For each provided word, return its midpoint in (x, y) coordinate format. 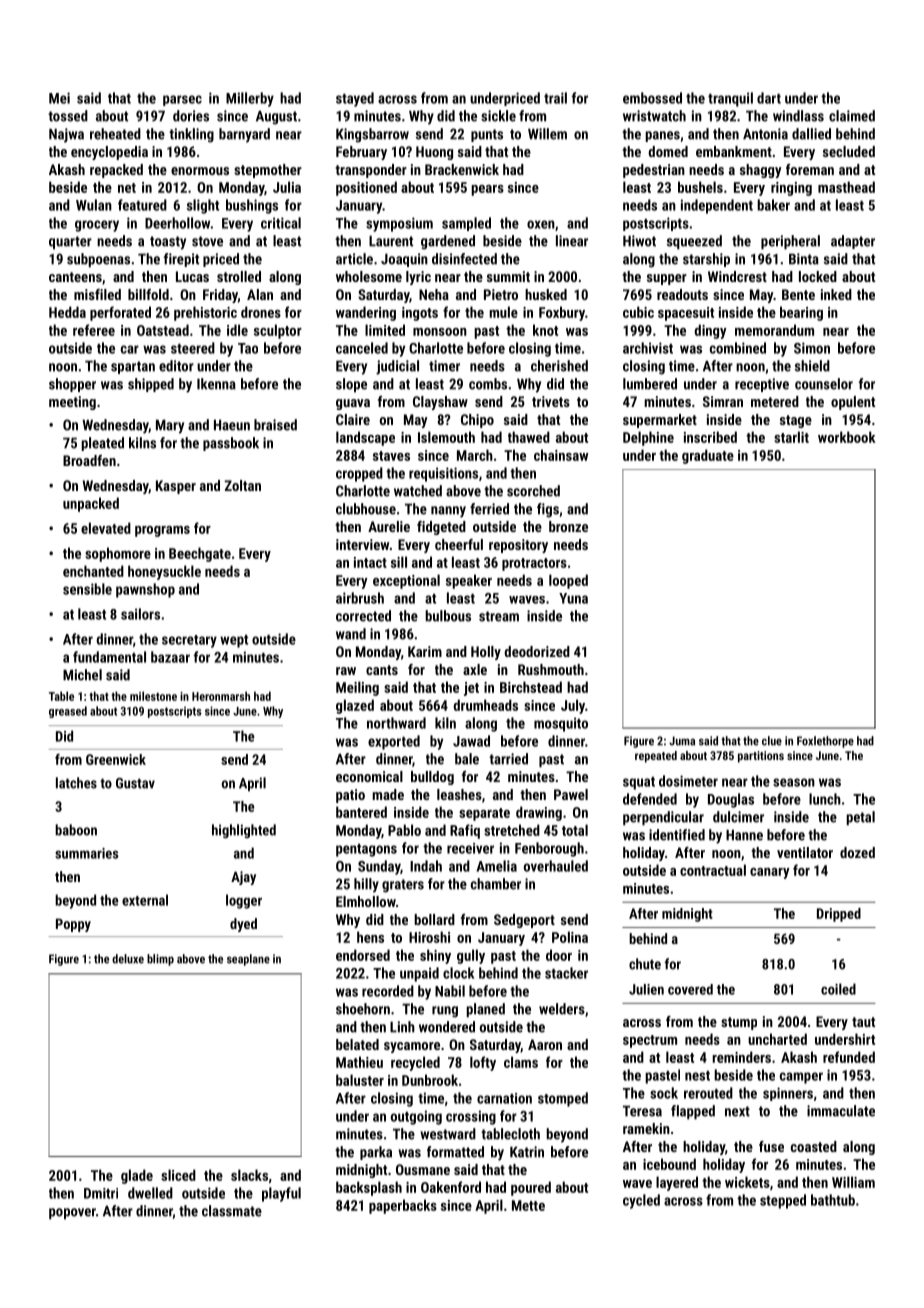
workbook (847, 437)
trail (555, 98)
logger (244, 901)
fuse (771, 1146)
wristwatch (654, 116)
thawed (529, 437)
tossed (68, 116)
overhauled (556, 866)
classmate (232, 1211)
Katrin (527, 1152)
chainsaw (561, 455)
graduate (708, 456)
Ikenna (216, 384)
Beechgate (200, 554)
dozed (857, 852)
